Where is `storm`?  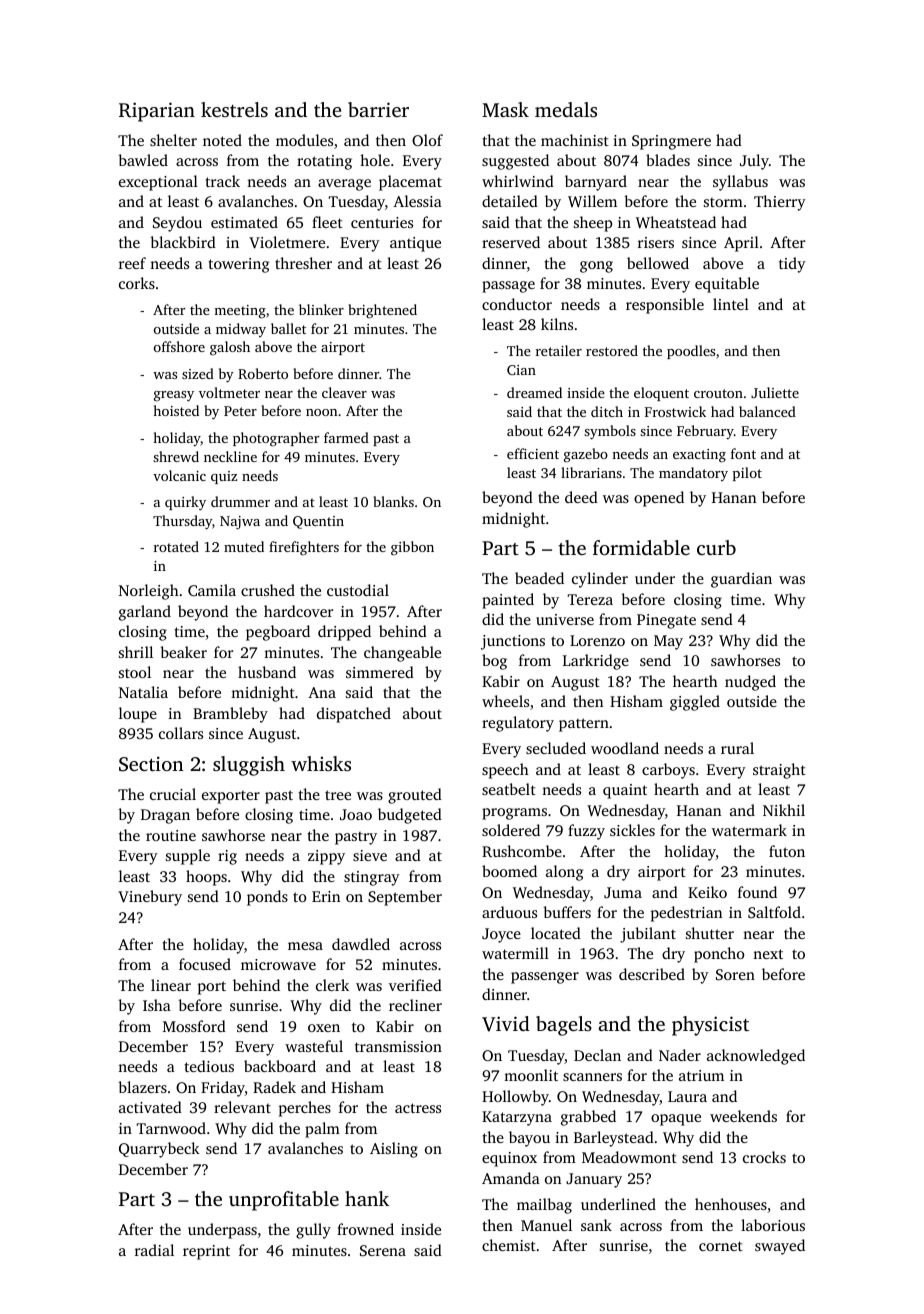 storm is located at coordinates (723, 202).
